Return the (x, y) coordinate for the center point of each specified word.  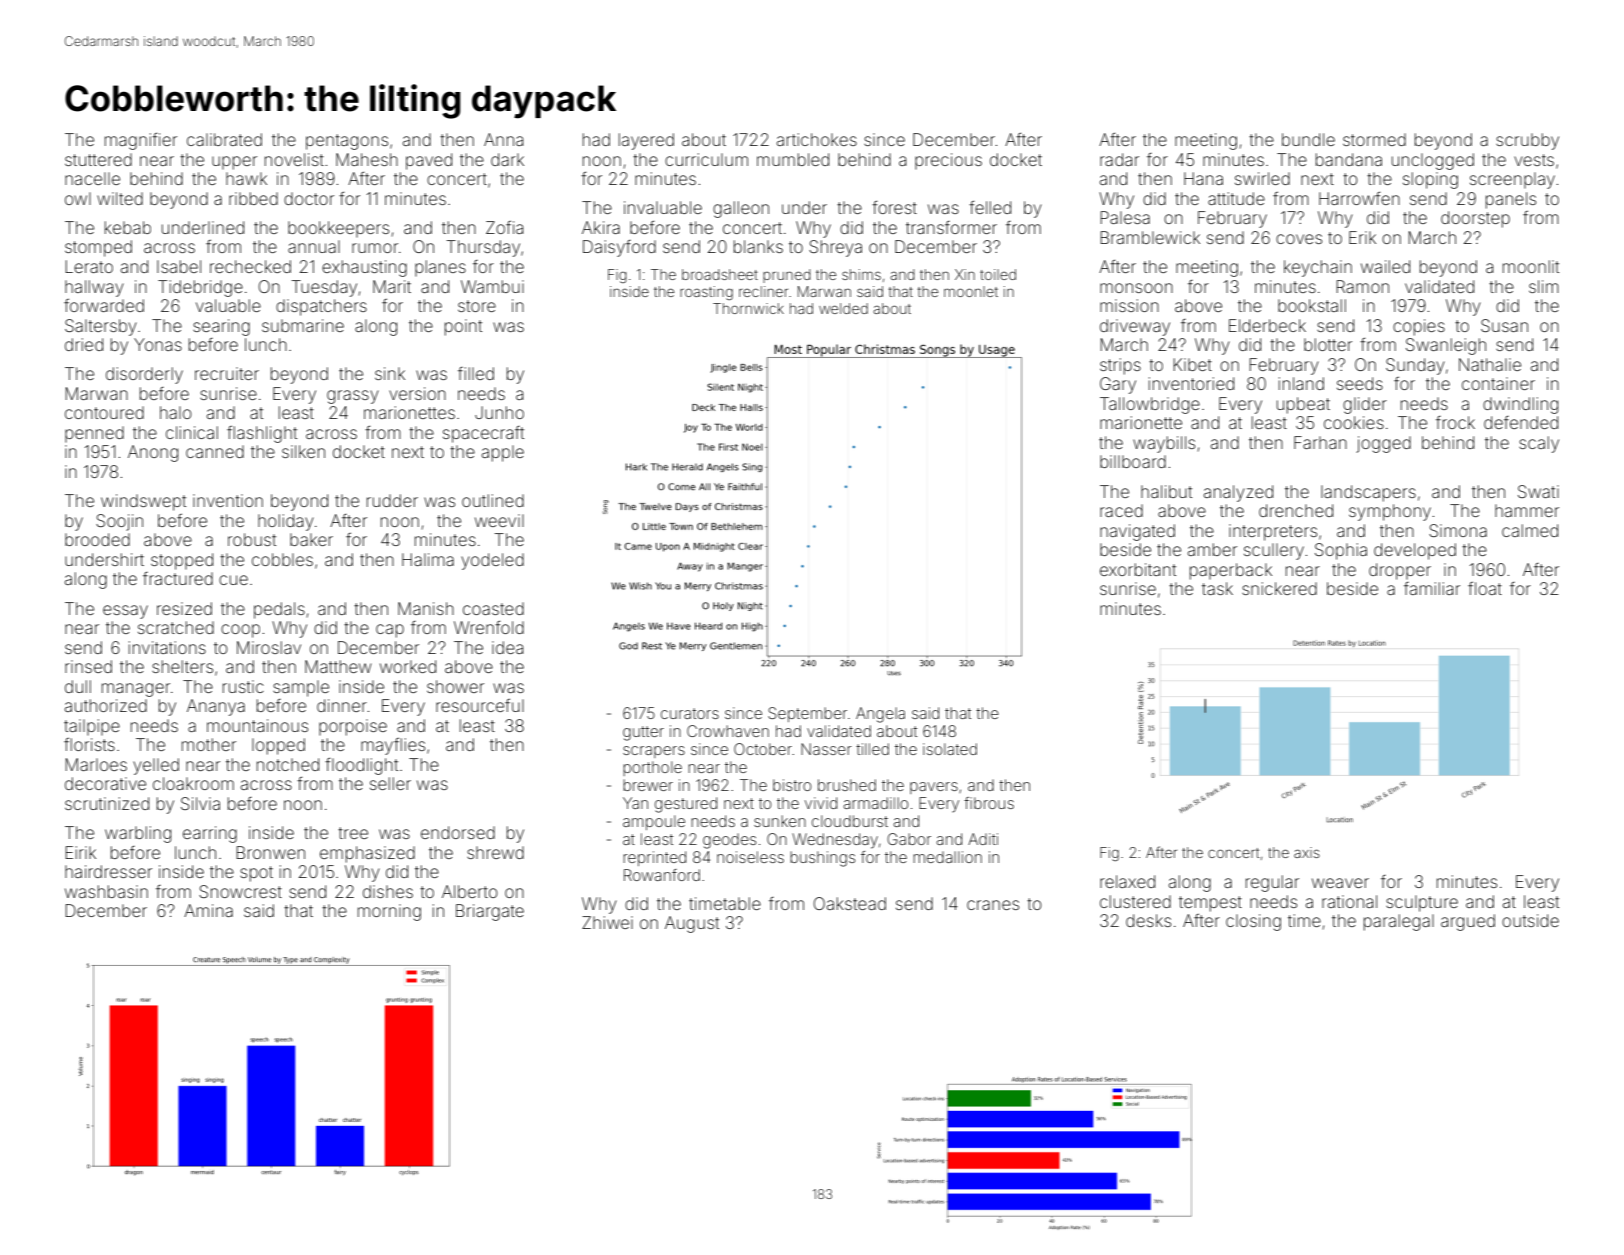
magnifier (141, 141)
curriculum (706, 159)
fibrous (989, 803)
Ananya (216, 707)
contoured (104, 412)
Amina (208, 910)
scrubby (1527, 141)
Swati (1538, 491)
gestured (686, 805)
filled (476, 373)
